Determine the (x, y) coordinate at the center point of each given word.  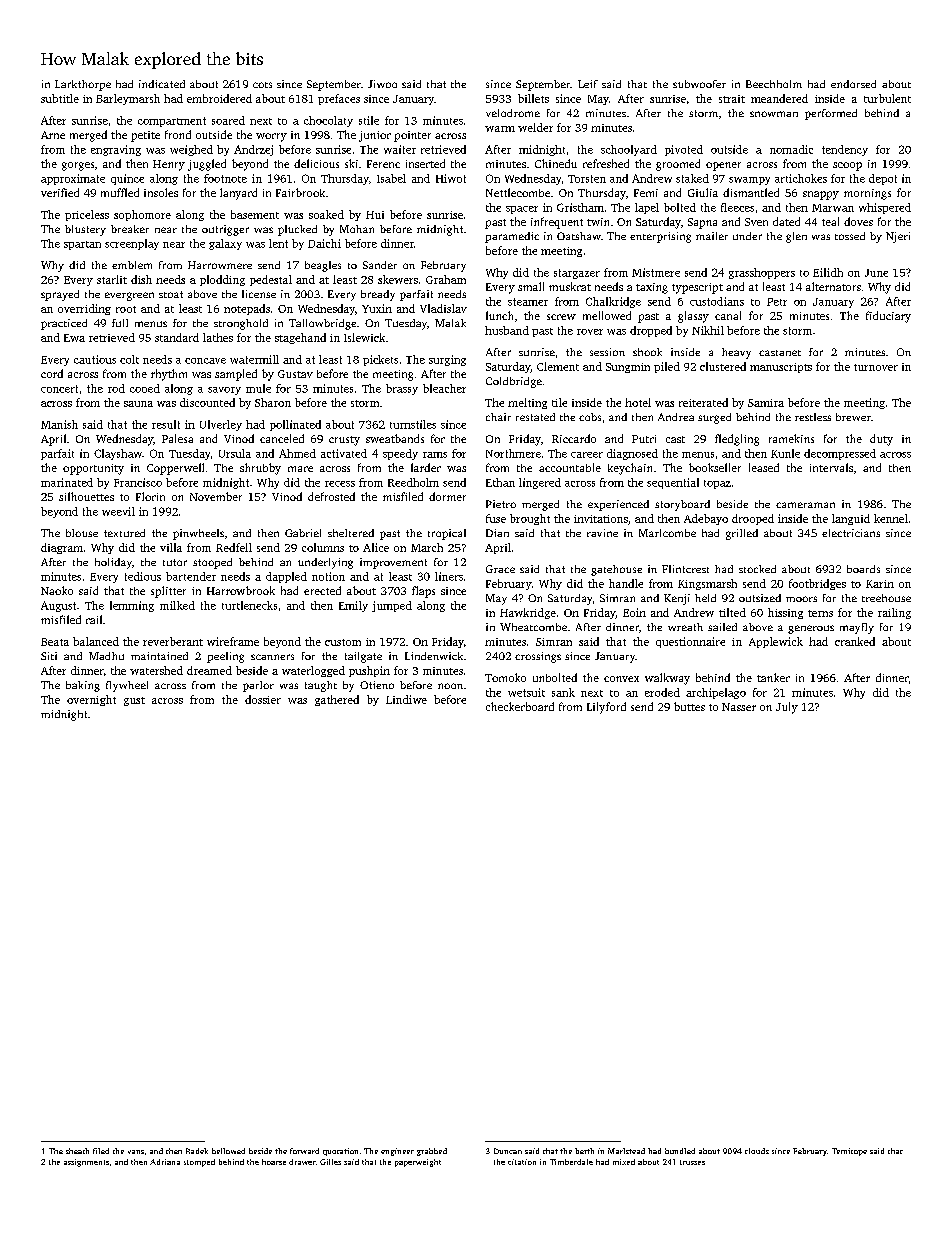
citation (522, 1162)
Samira (766, 403)
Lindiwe (406, 699)
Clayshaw (118, 454)
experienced (618, 505)
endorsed (853, 84)
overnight (91, 700)
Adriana (165, 1162)
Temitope (849, 1152)
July (787, 708)
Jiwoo (382, 84)
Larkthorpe (83, 85)
